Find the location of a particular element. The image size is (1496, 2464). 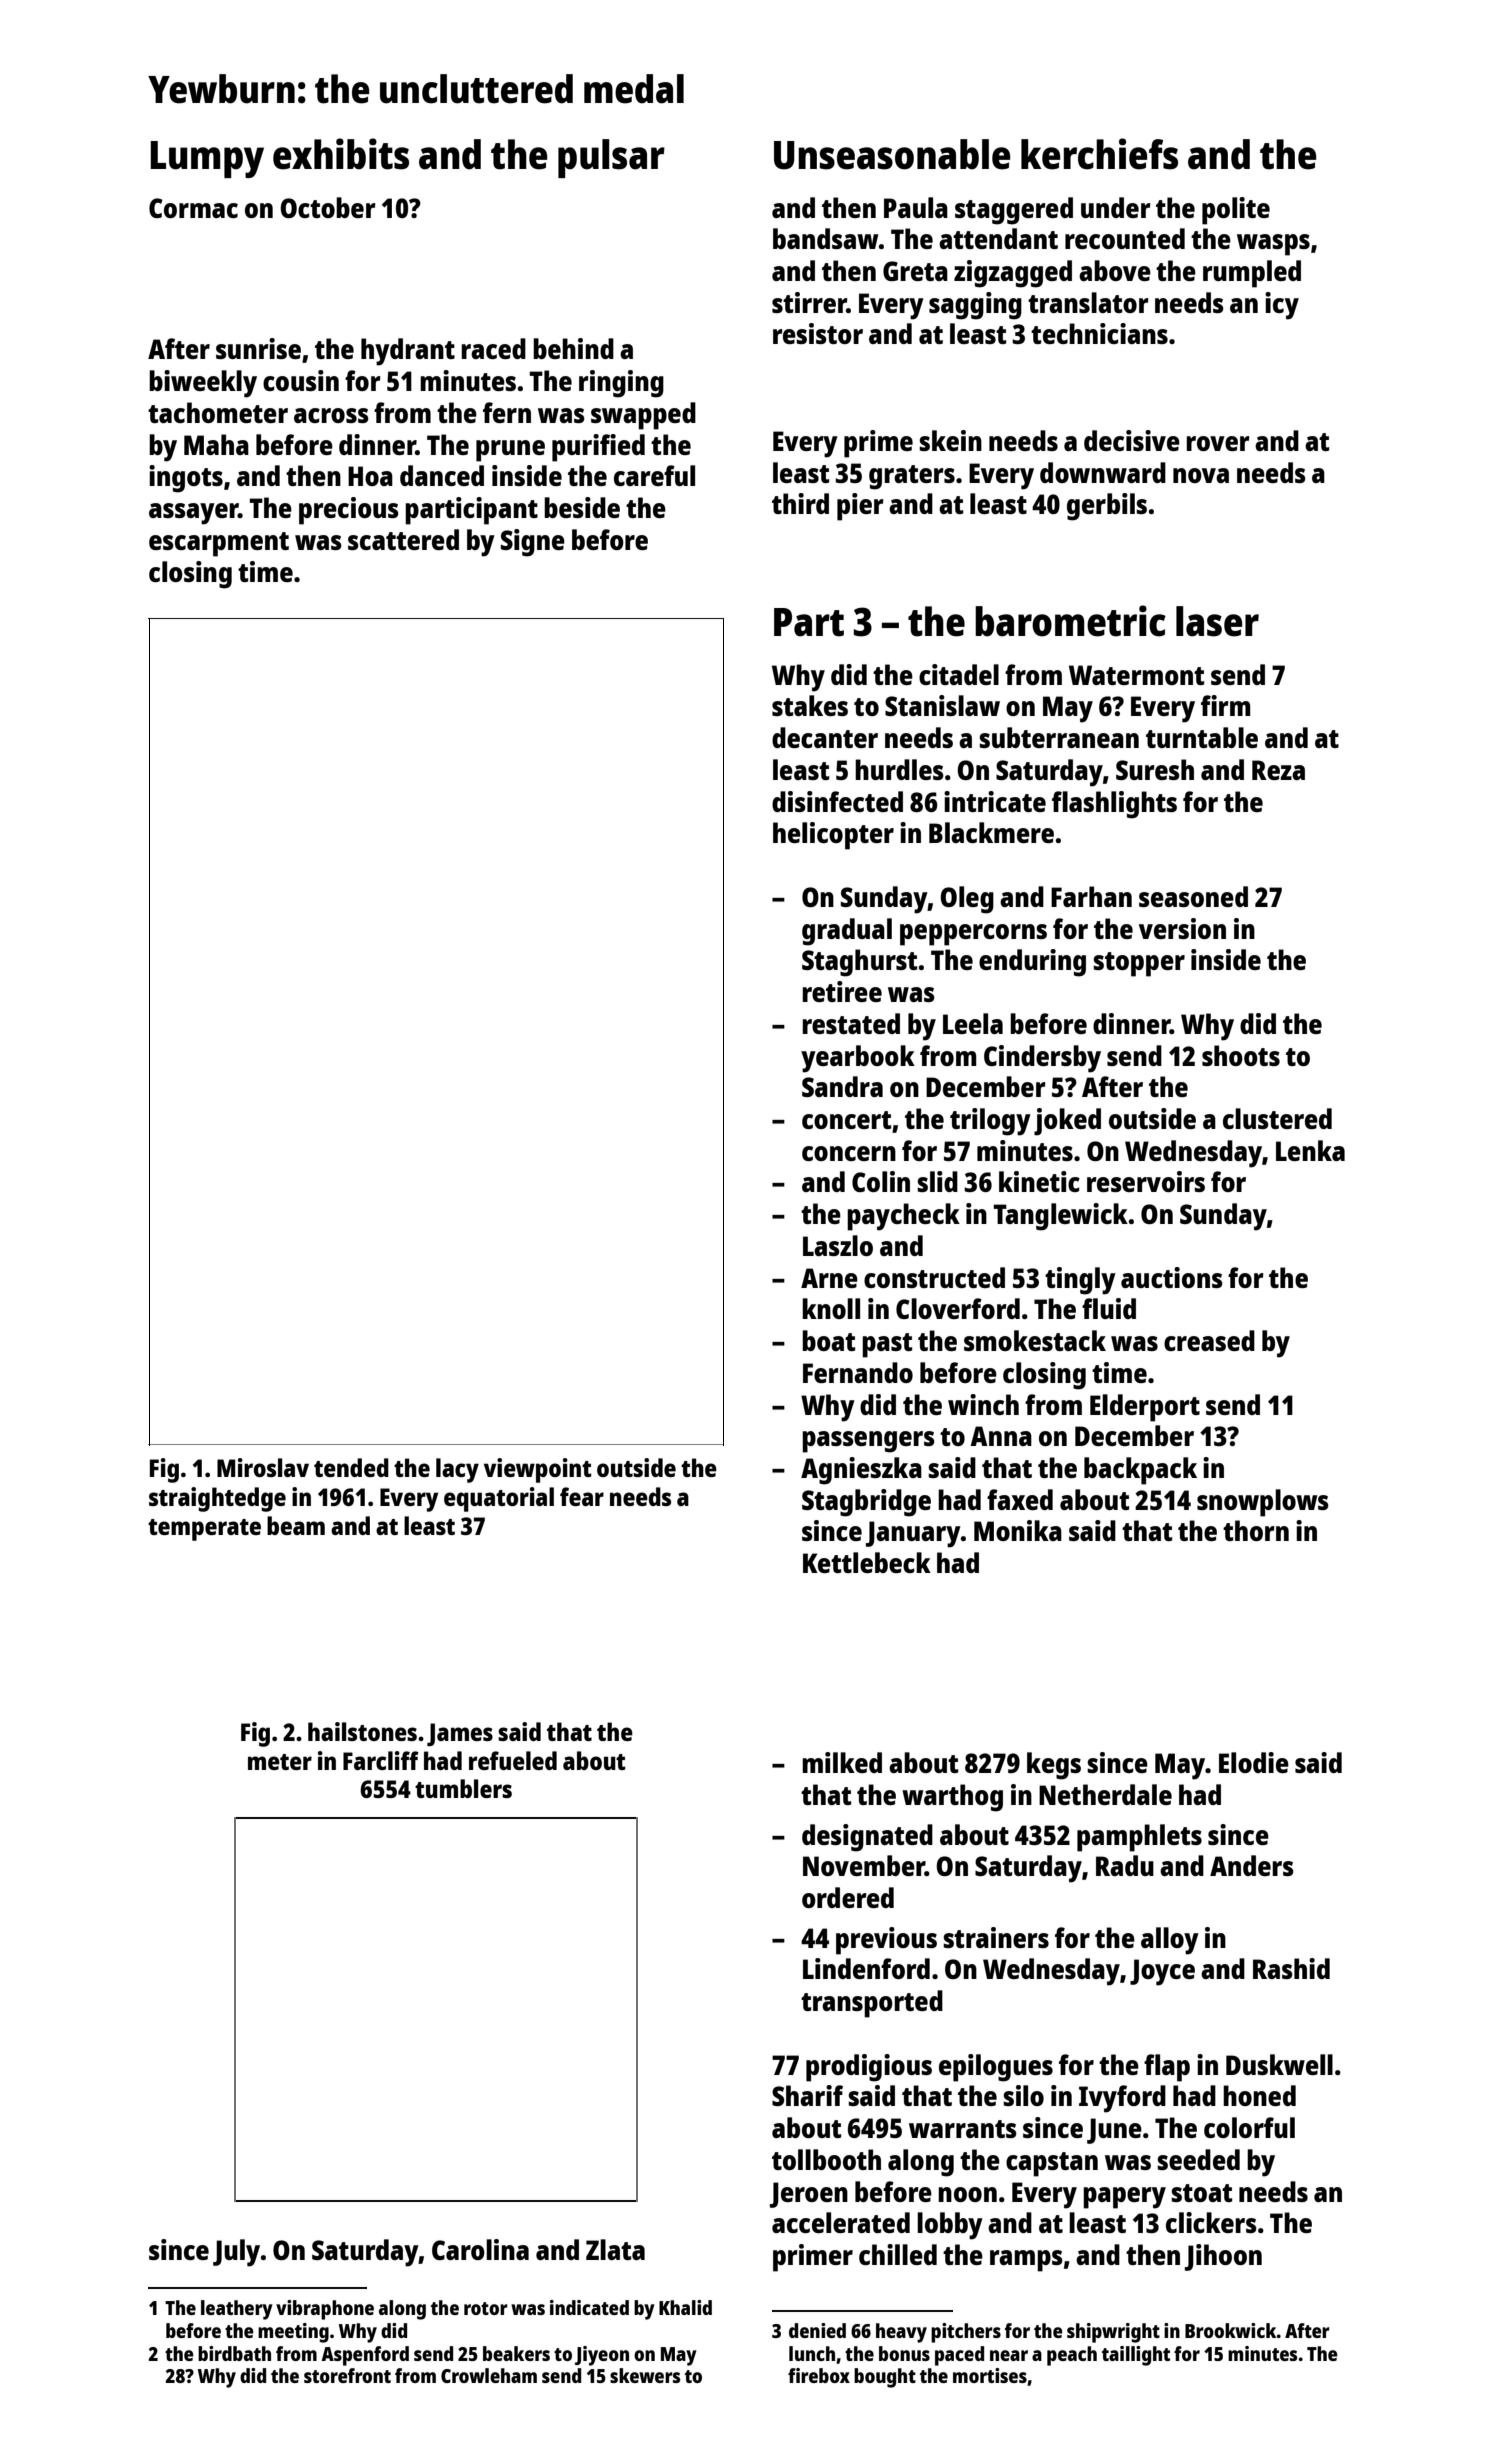

shoots is located at coordinates (1241, 1055).
